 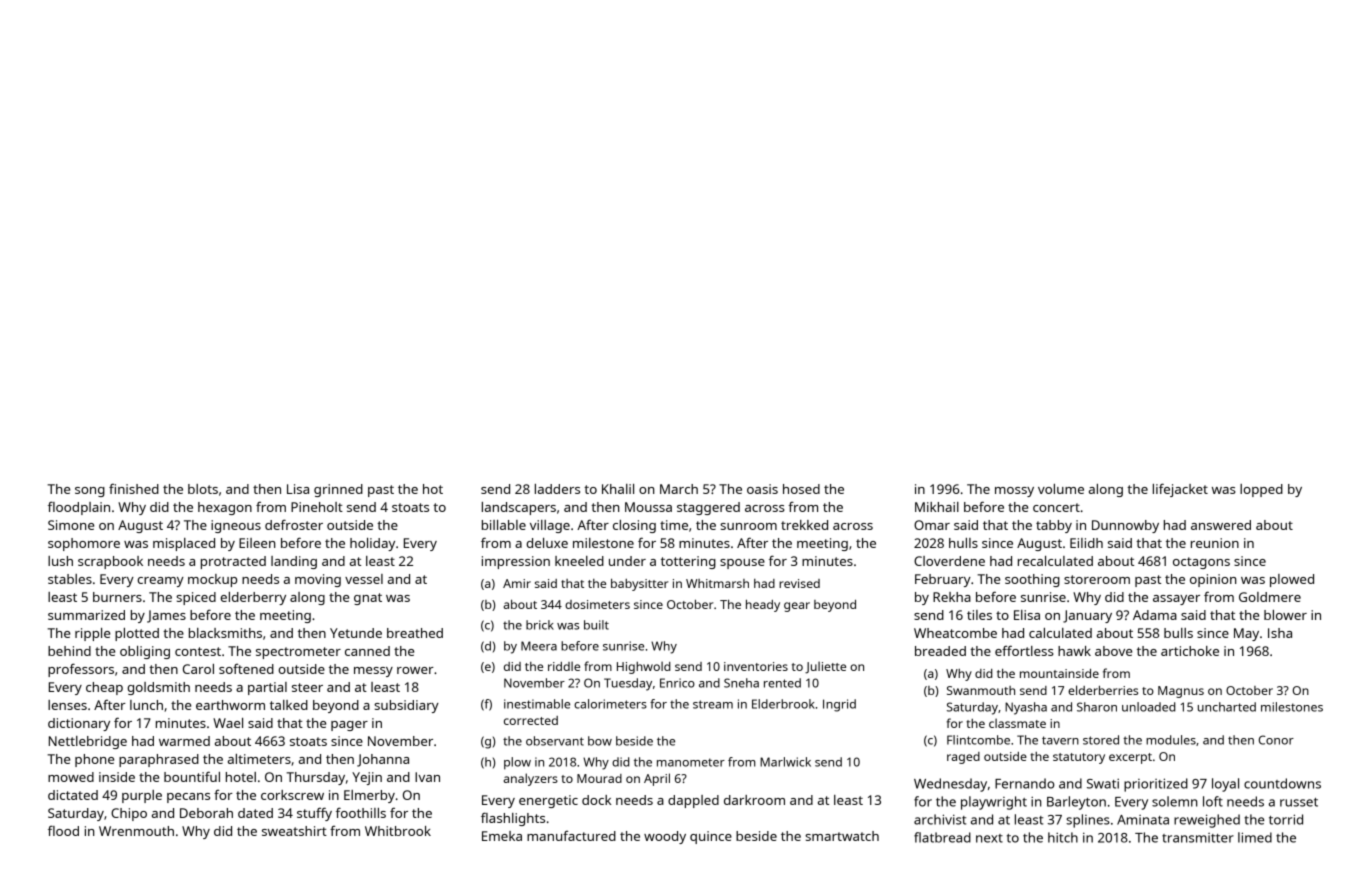 What do you see at coordinates (1198, 838) in the screenshot?
I see `transmitter` at bounding box center [1198, 838].
